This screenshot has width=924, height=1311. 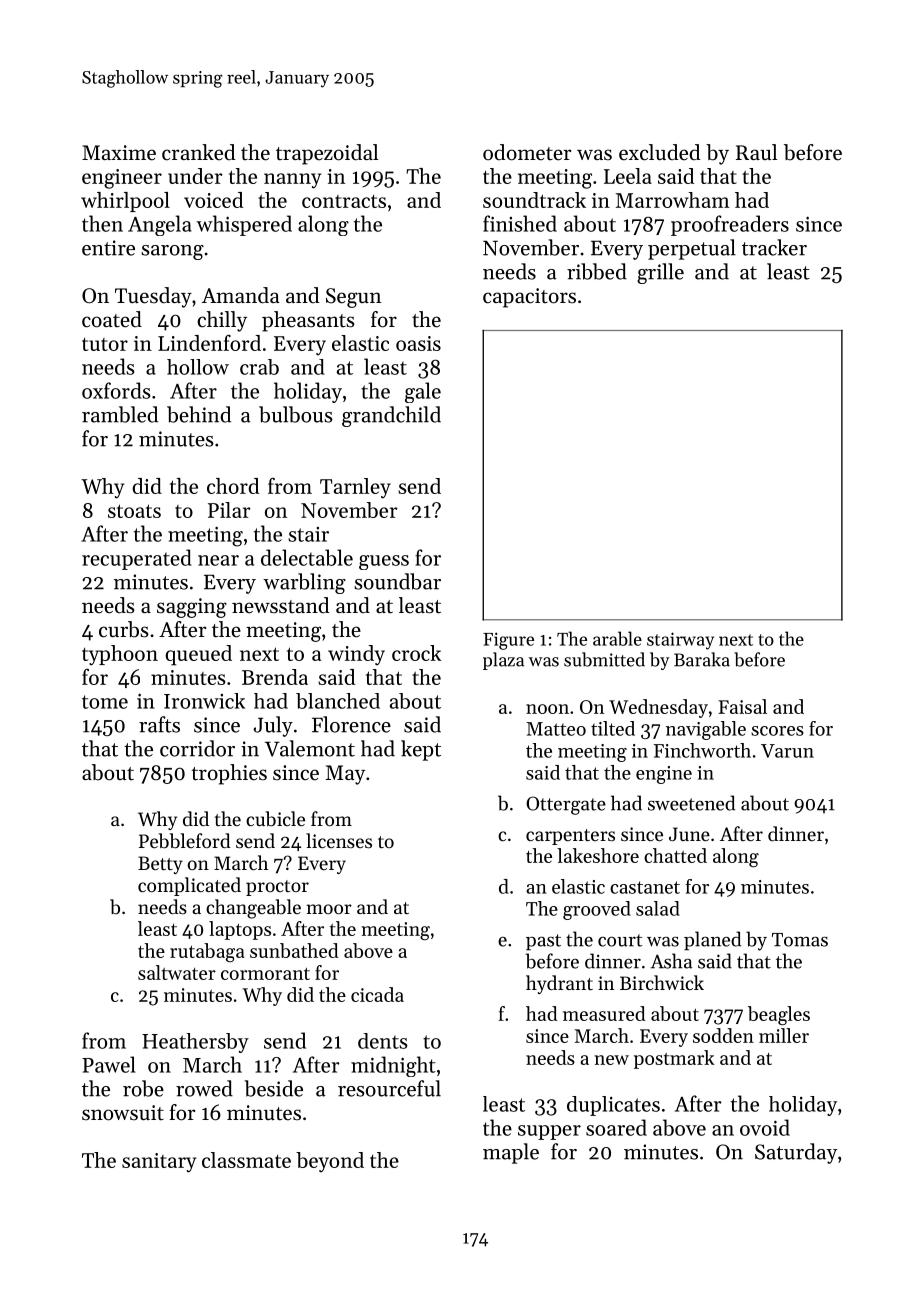 I want to click on arable, so click(x=617, y=638).
